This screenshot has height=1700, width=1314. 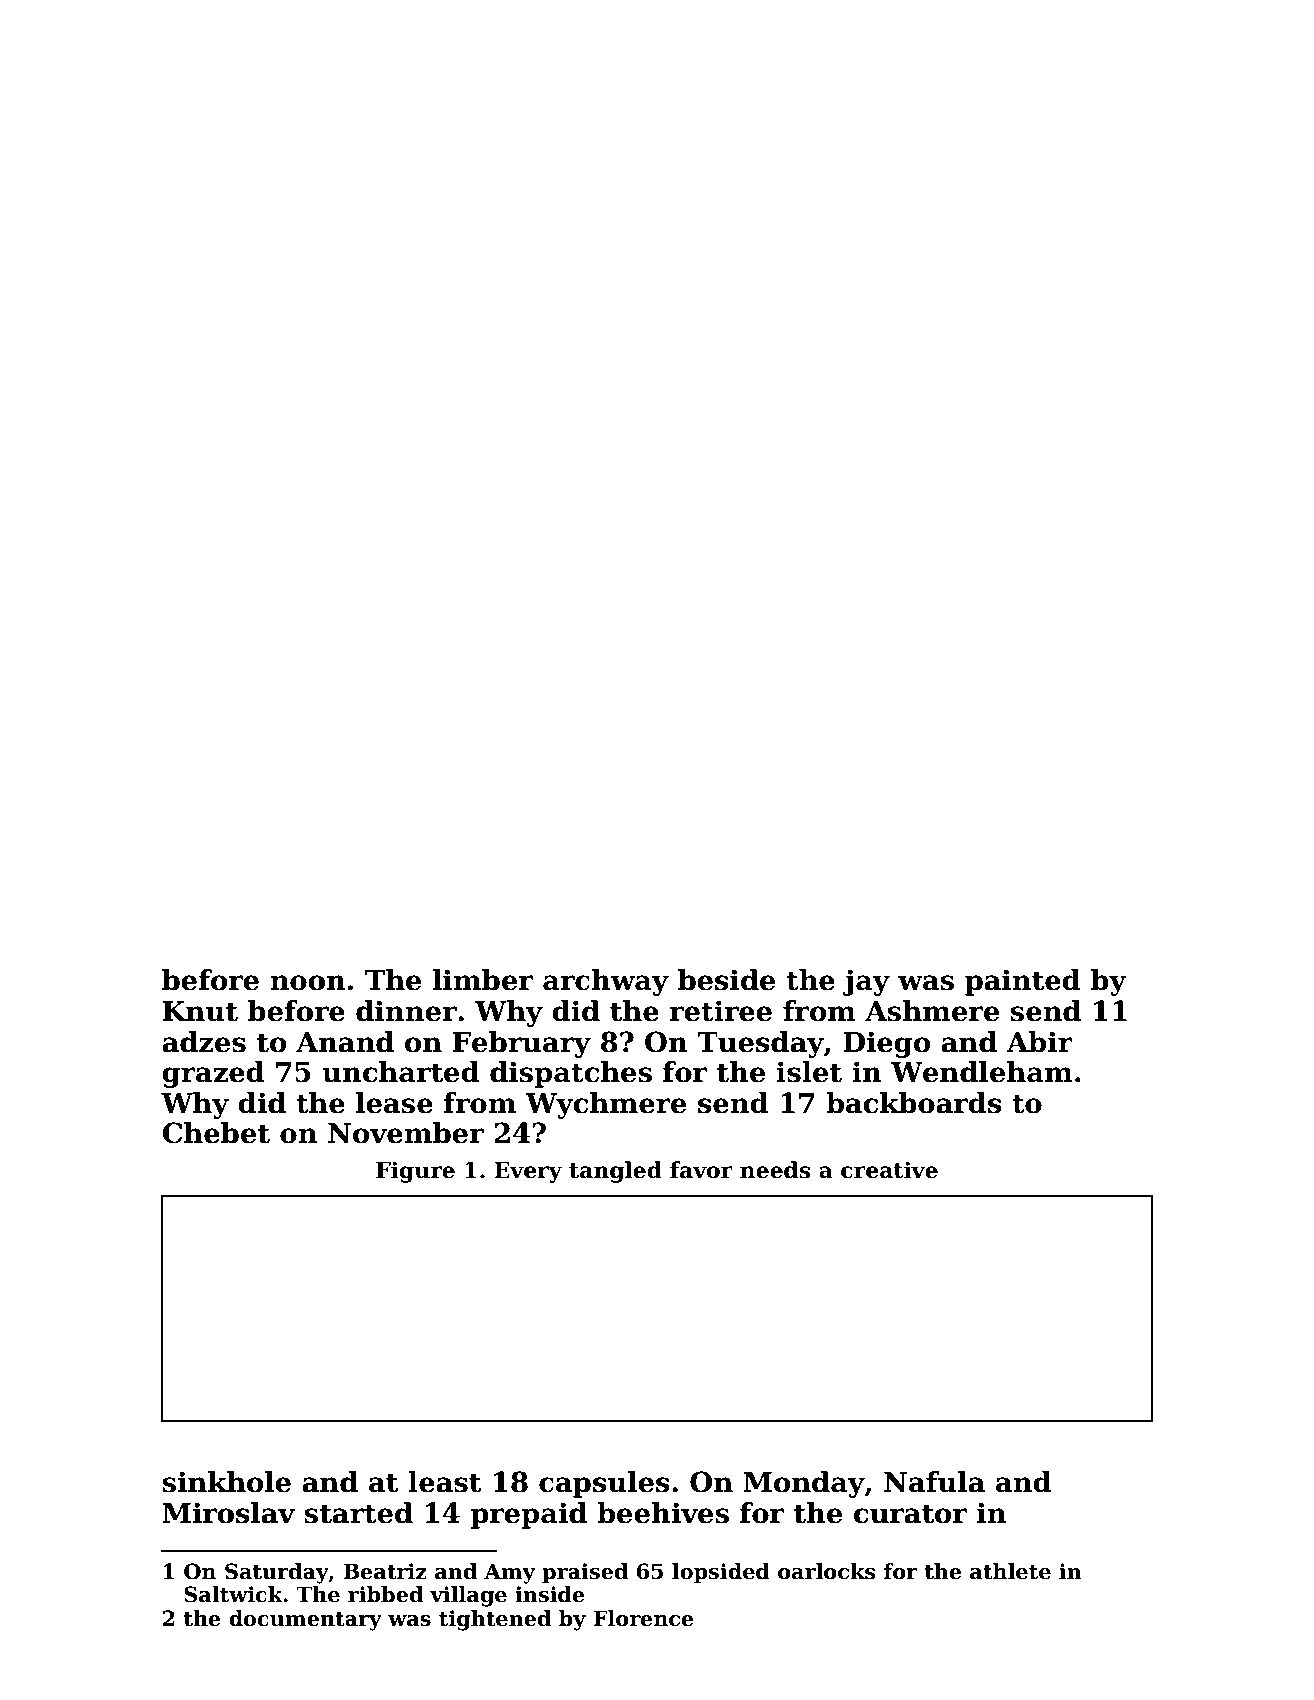 What do you see at coordinates (804, 1484) in the screenshot?
I see `Monday` at bounding box center [804, 1484].
